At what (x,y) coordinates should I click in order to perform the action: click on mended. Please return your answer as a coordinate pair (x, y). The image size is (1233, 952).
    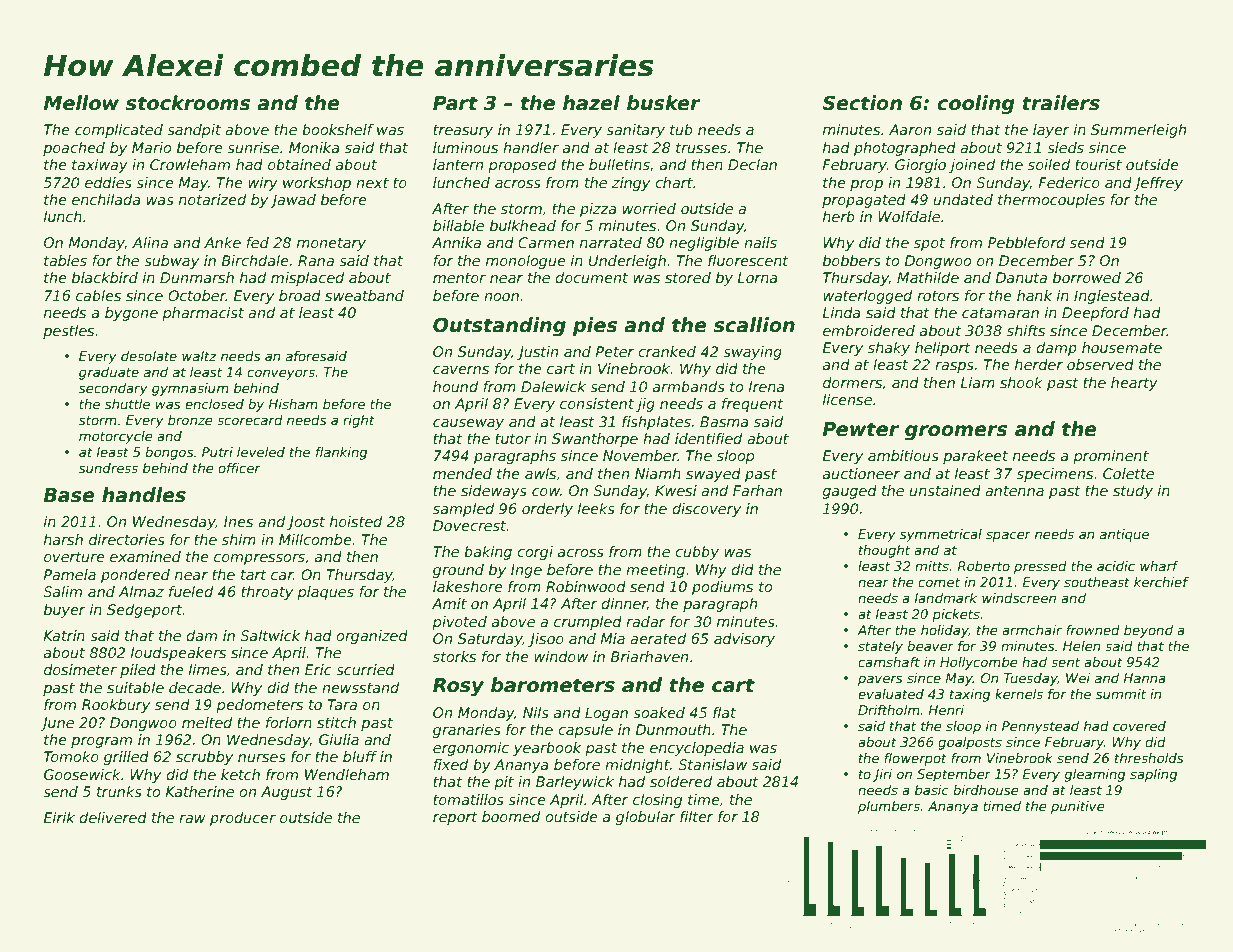
    Looking at the image, I should click on (462, 473).
